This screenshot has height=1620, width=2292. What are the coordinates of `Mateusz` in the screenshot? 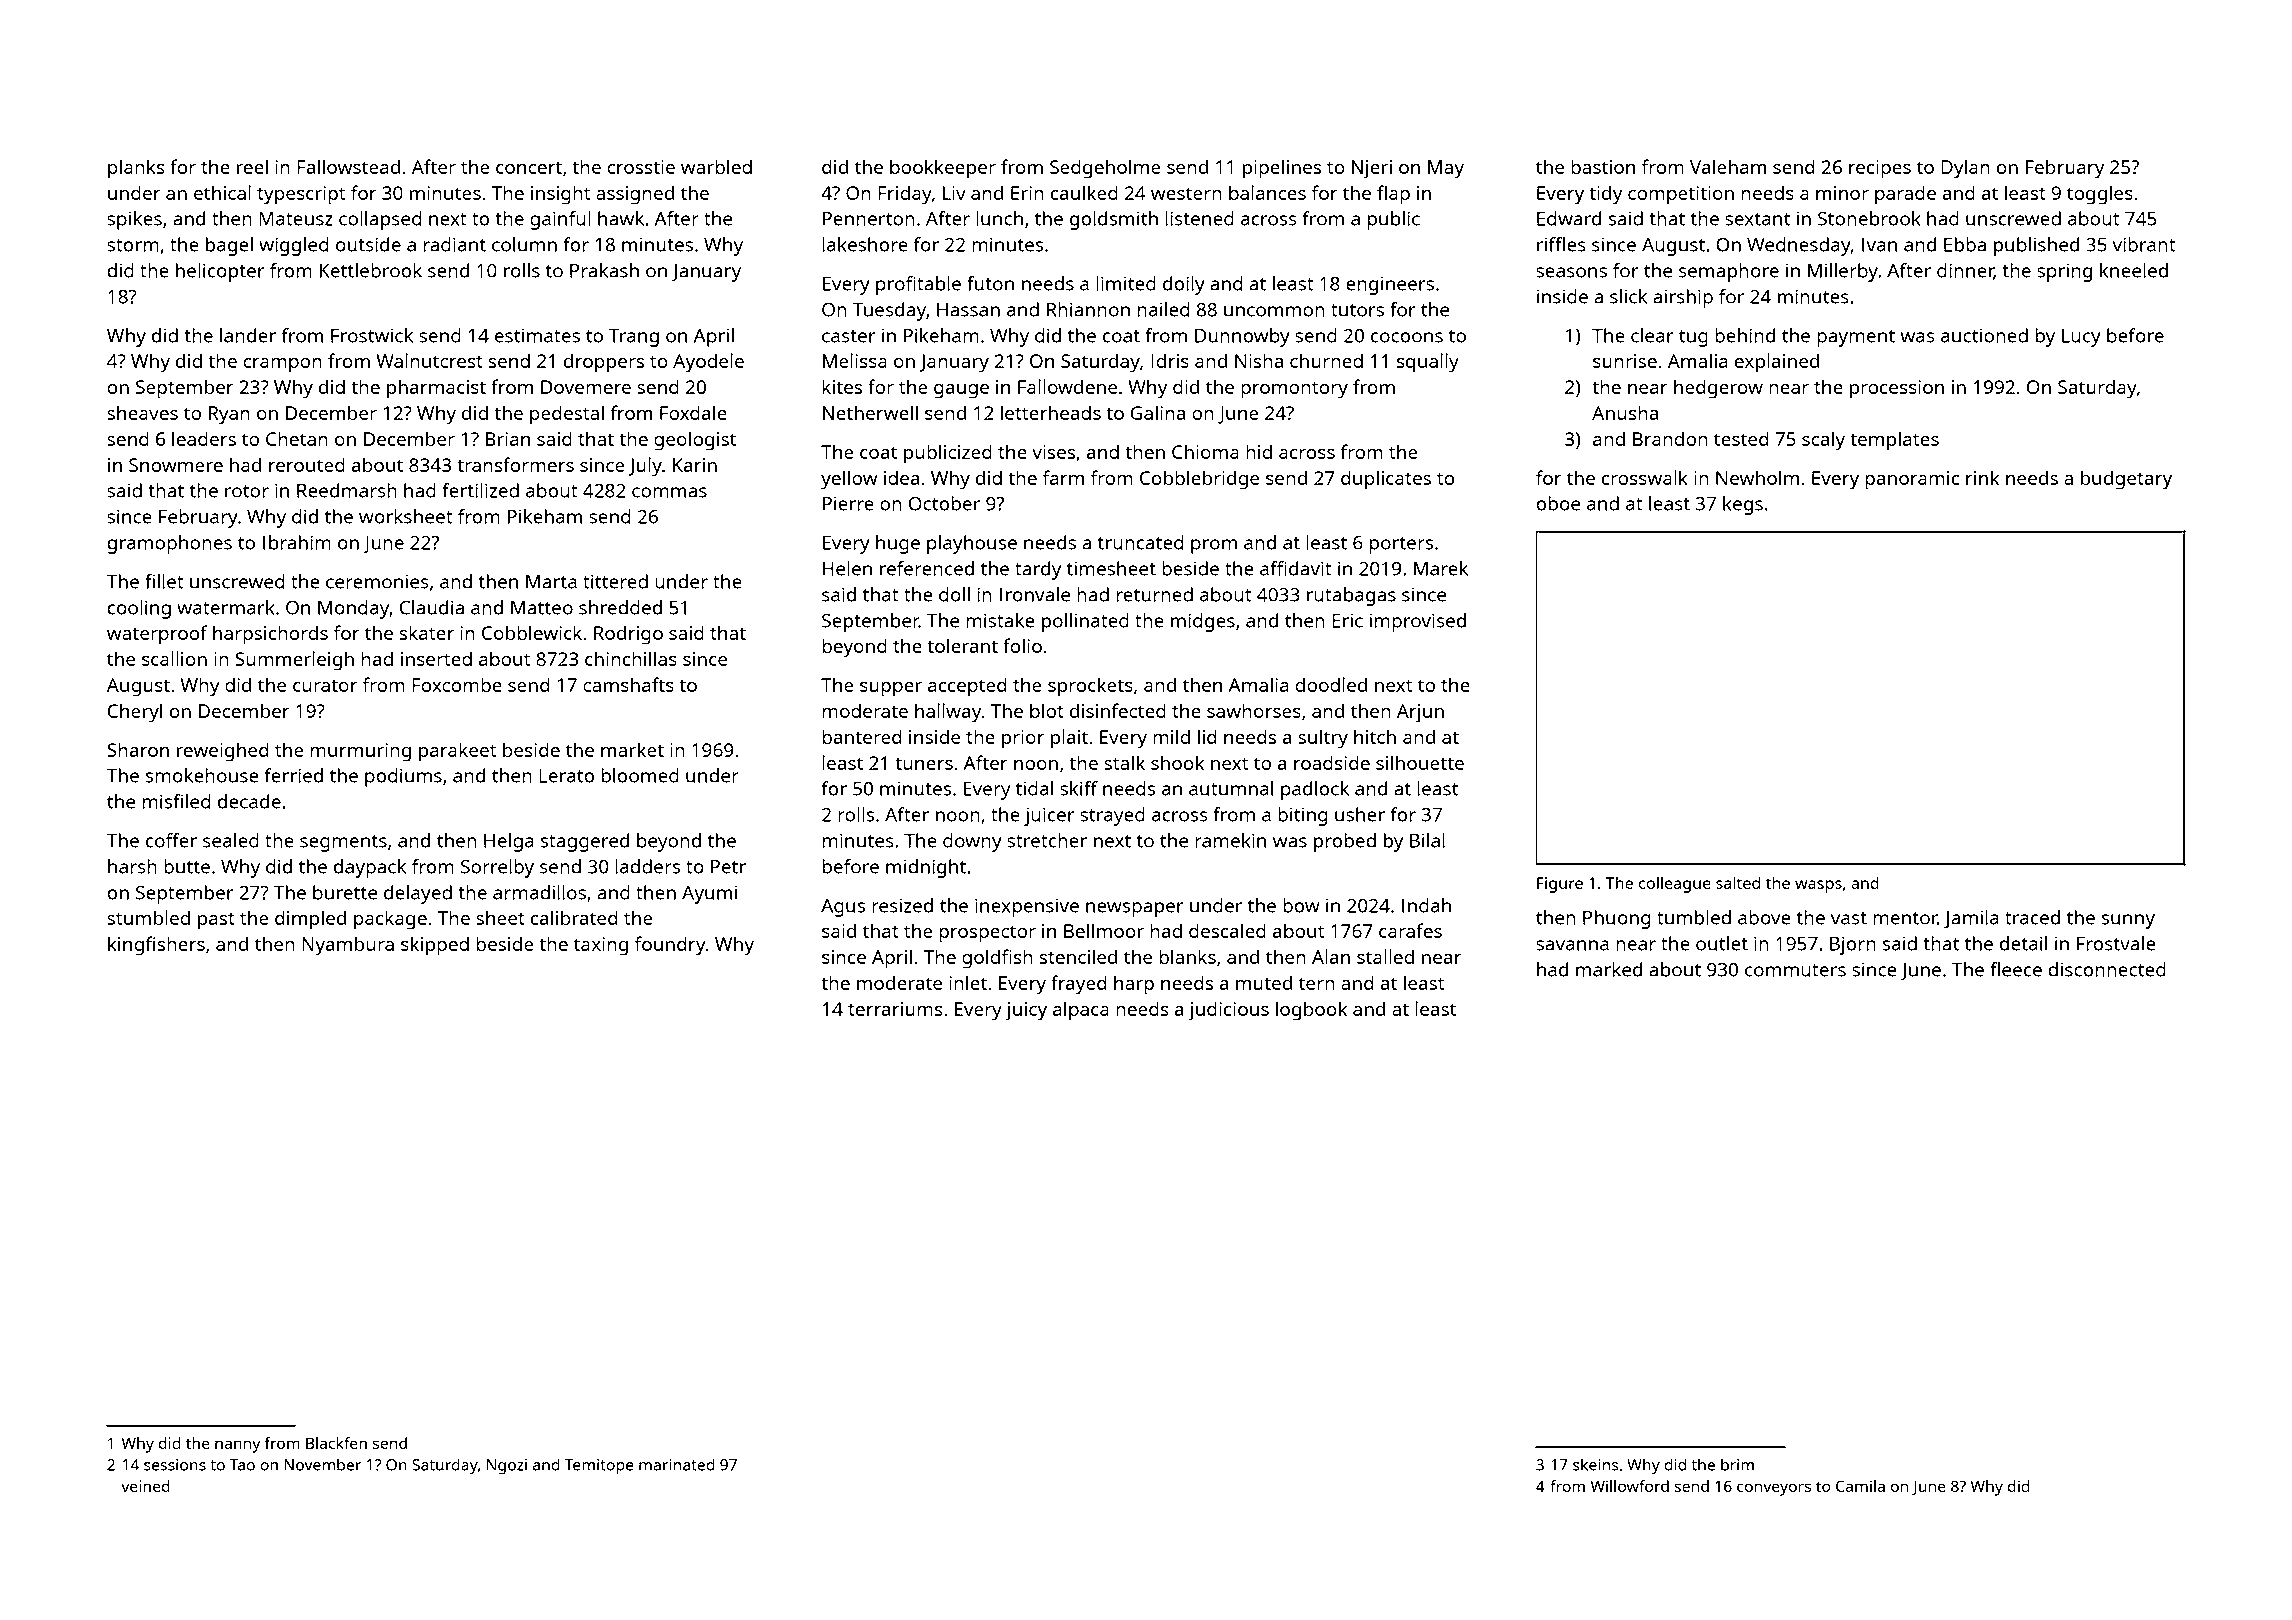 It's located at (296, 218).
